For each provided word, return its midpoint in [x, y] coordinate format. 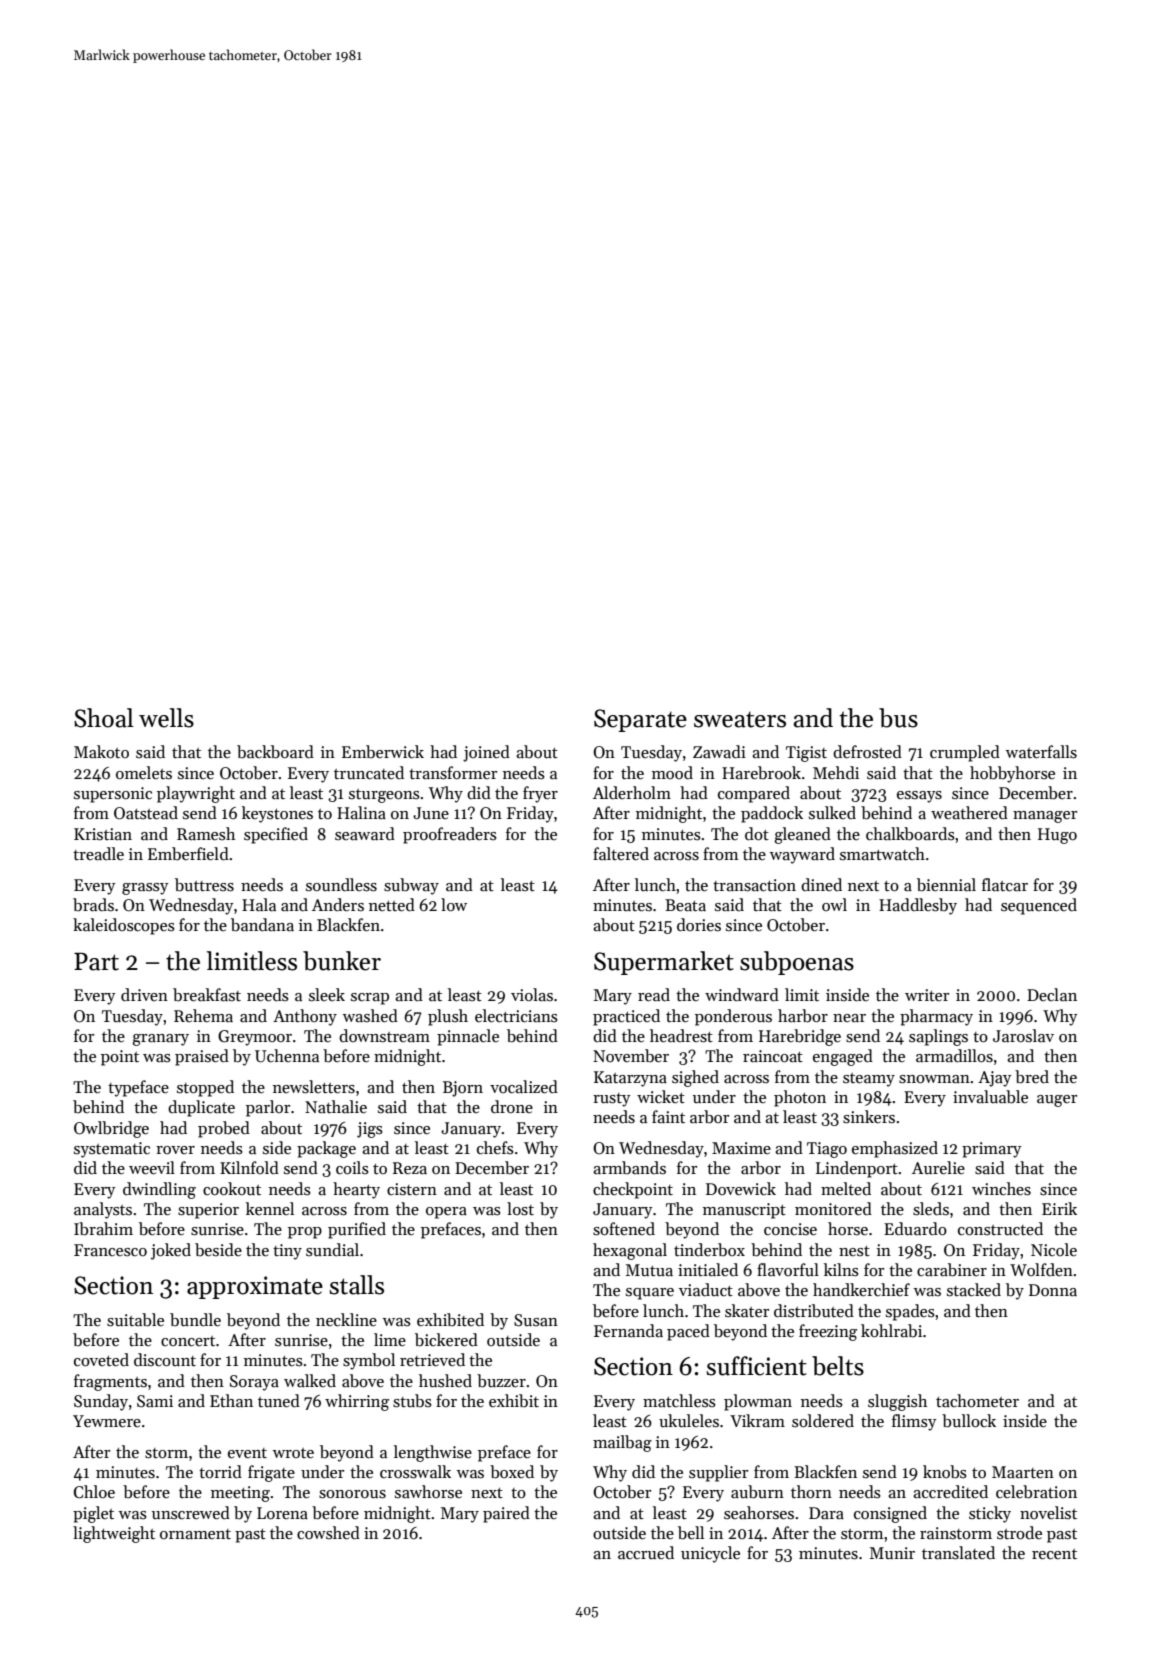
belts [838, 1366]
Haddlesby [918, 906]
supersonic [113, 795]
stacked [974, 1290]
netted [392, 905]
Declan [1052, 995]
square [650, 1294]
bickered [446, 1340]
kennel [270, 1209]
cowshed [328, 1533]
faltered [621, 854]
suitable [135, 1320]
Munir [892, 1553]
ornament [195, 1534]
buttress [204, 885]
